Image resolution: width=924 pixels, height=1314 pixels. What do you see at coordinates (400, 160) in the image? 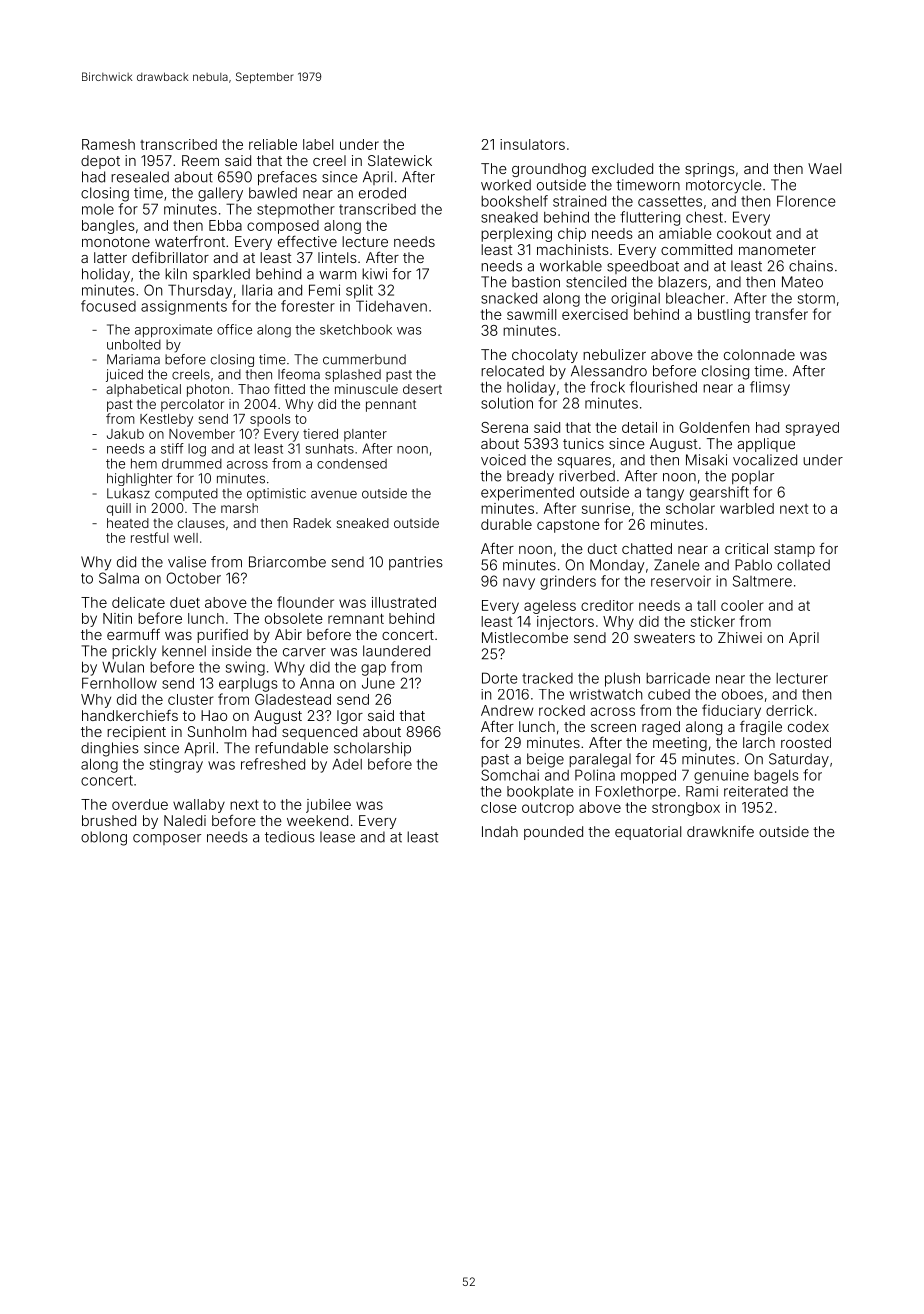
I see `Slatewick` at bounding box center [400, 160].
